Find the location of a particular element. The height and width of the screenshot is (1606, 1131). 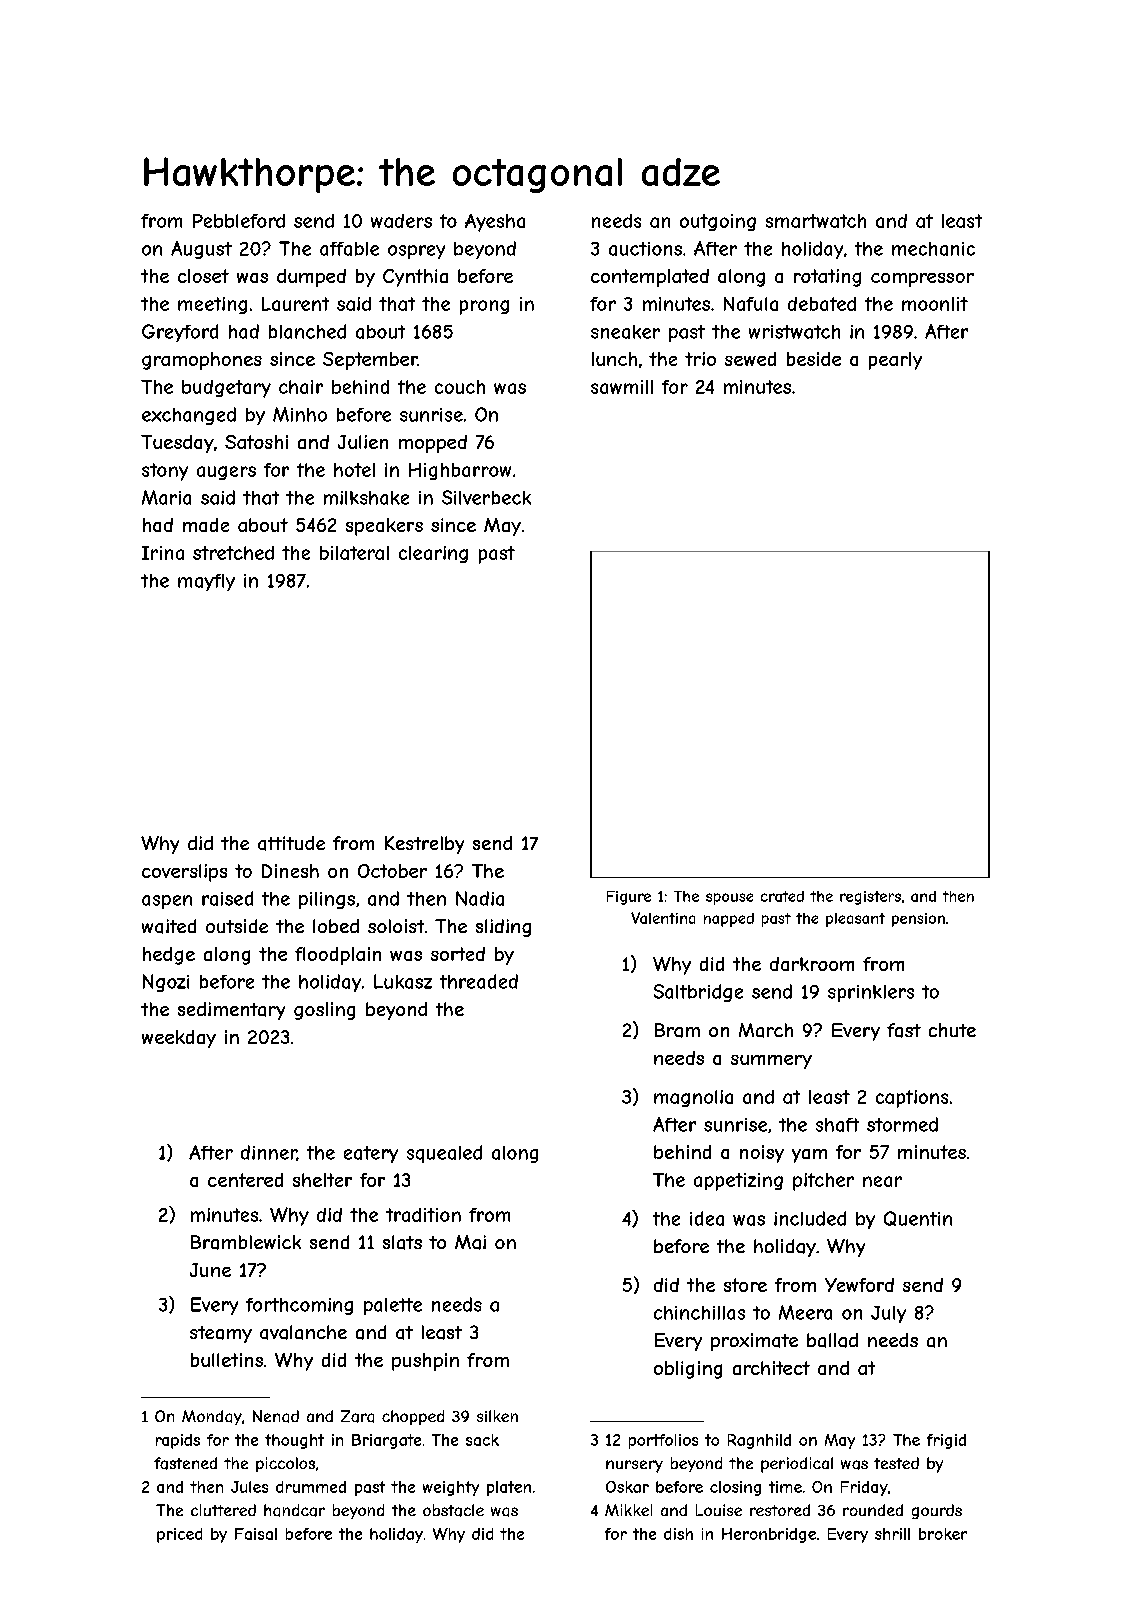

noisy is located at coordinates (762, 1154).
